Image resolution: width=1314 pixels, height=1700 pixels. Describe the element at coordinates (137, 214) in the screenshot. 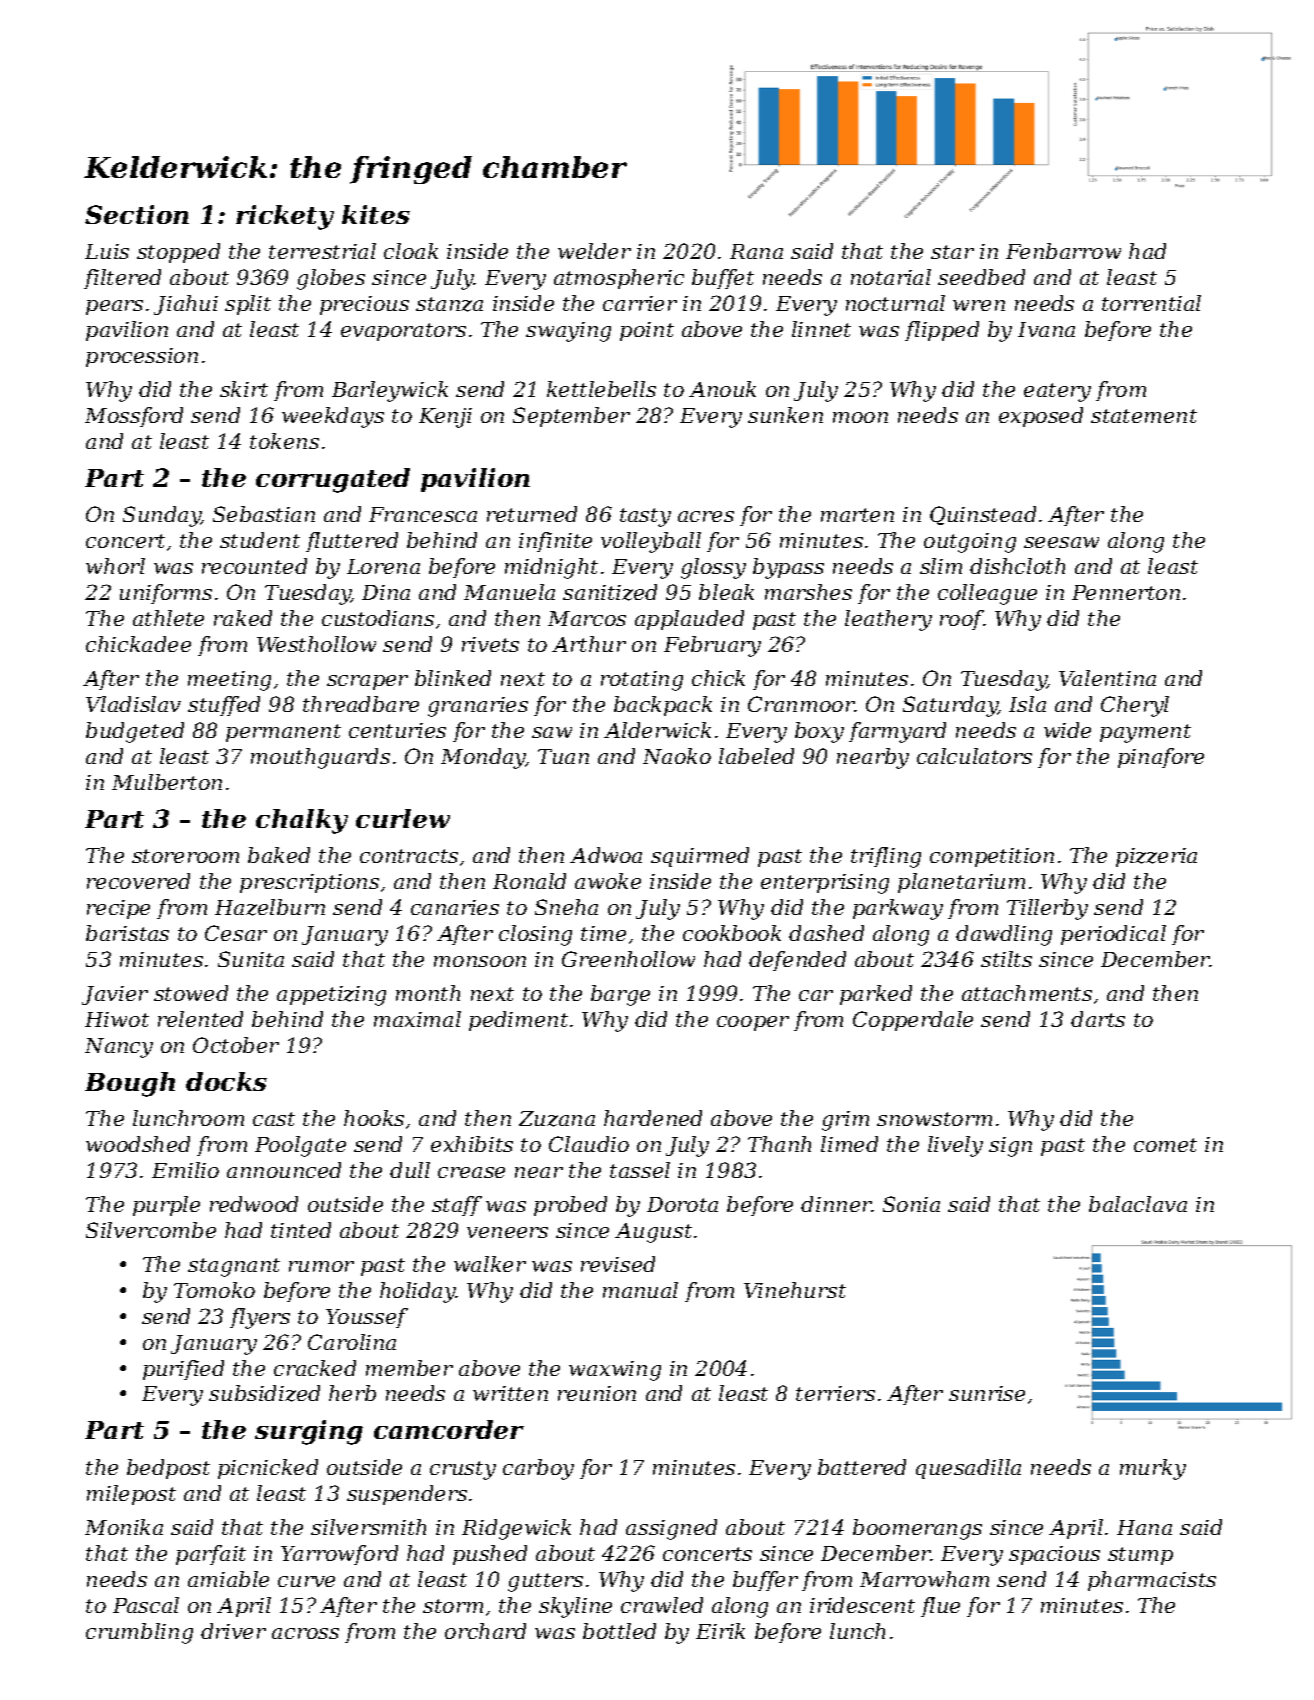

I see `Section` at that location.
